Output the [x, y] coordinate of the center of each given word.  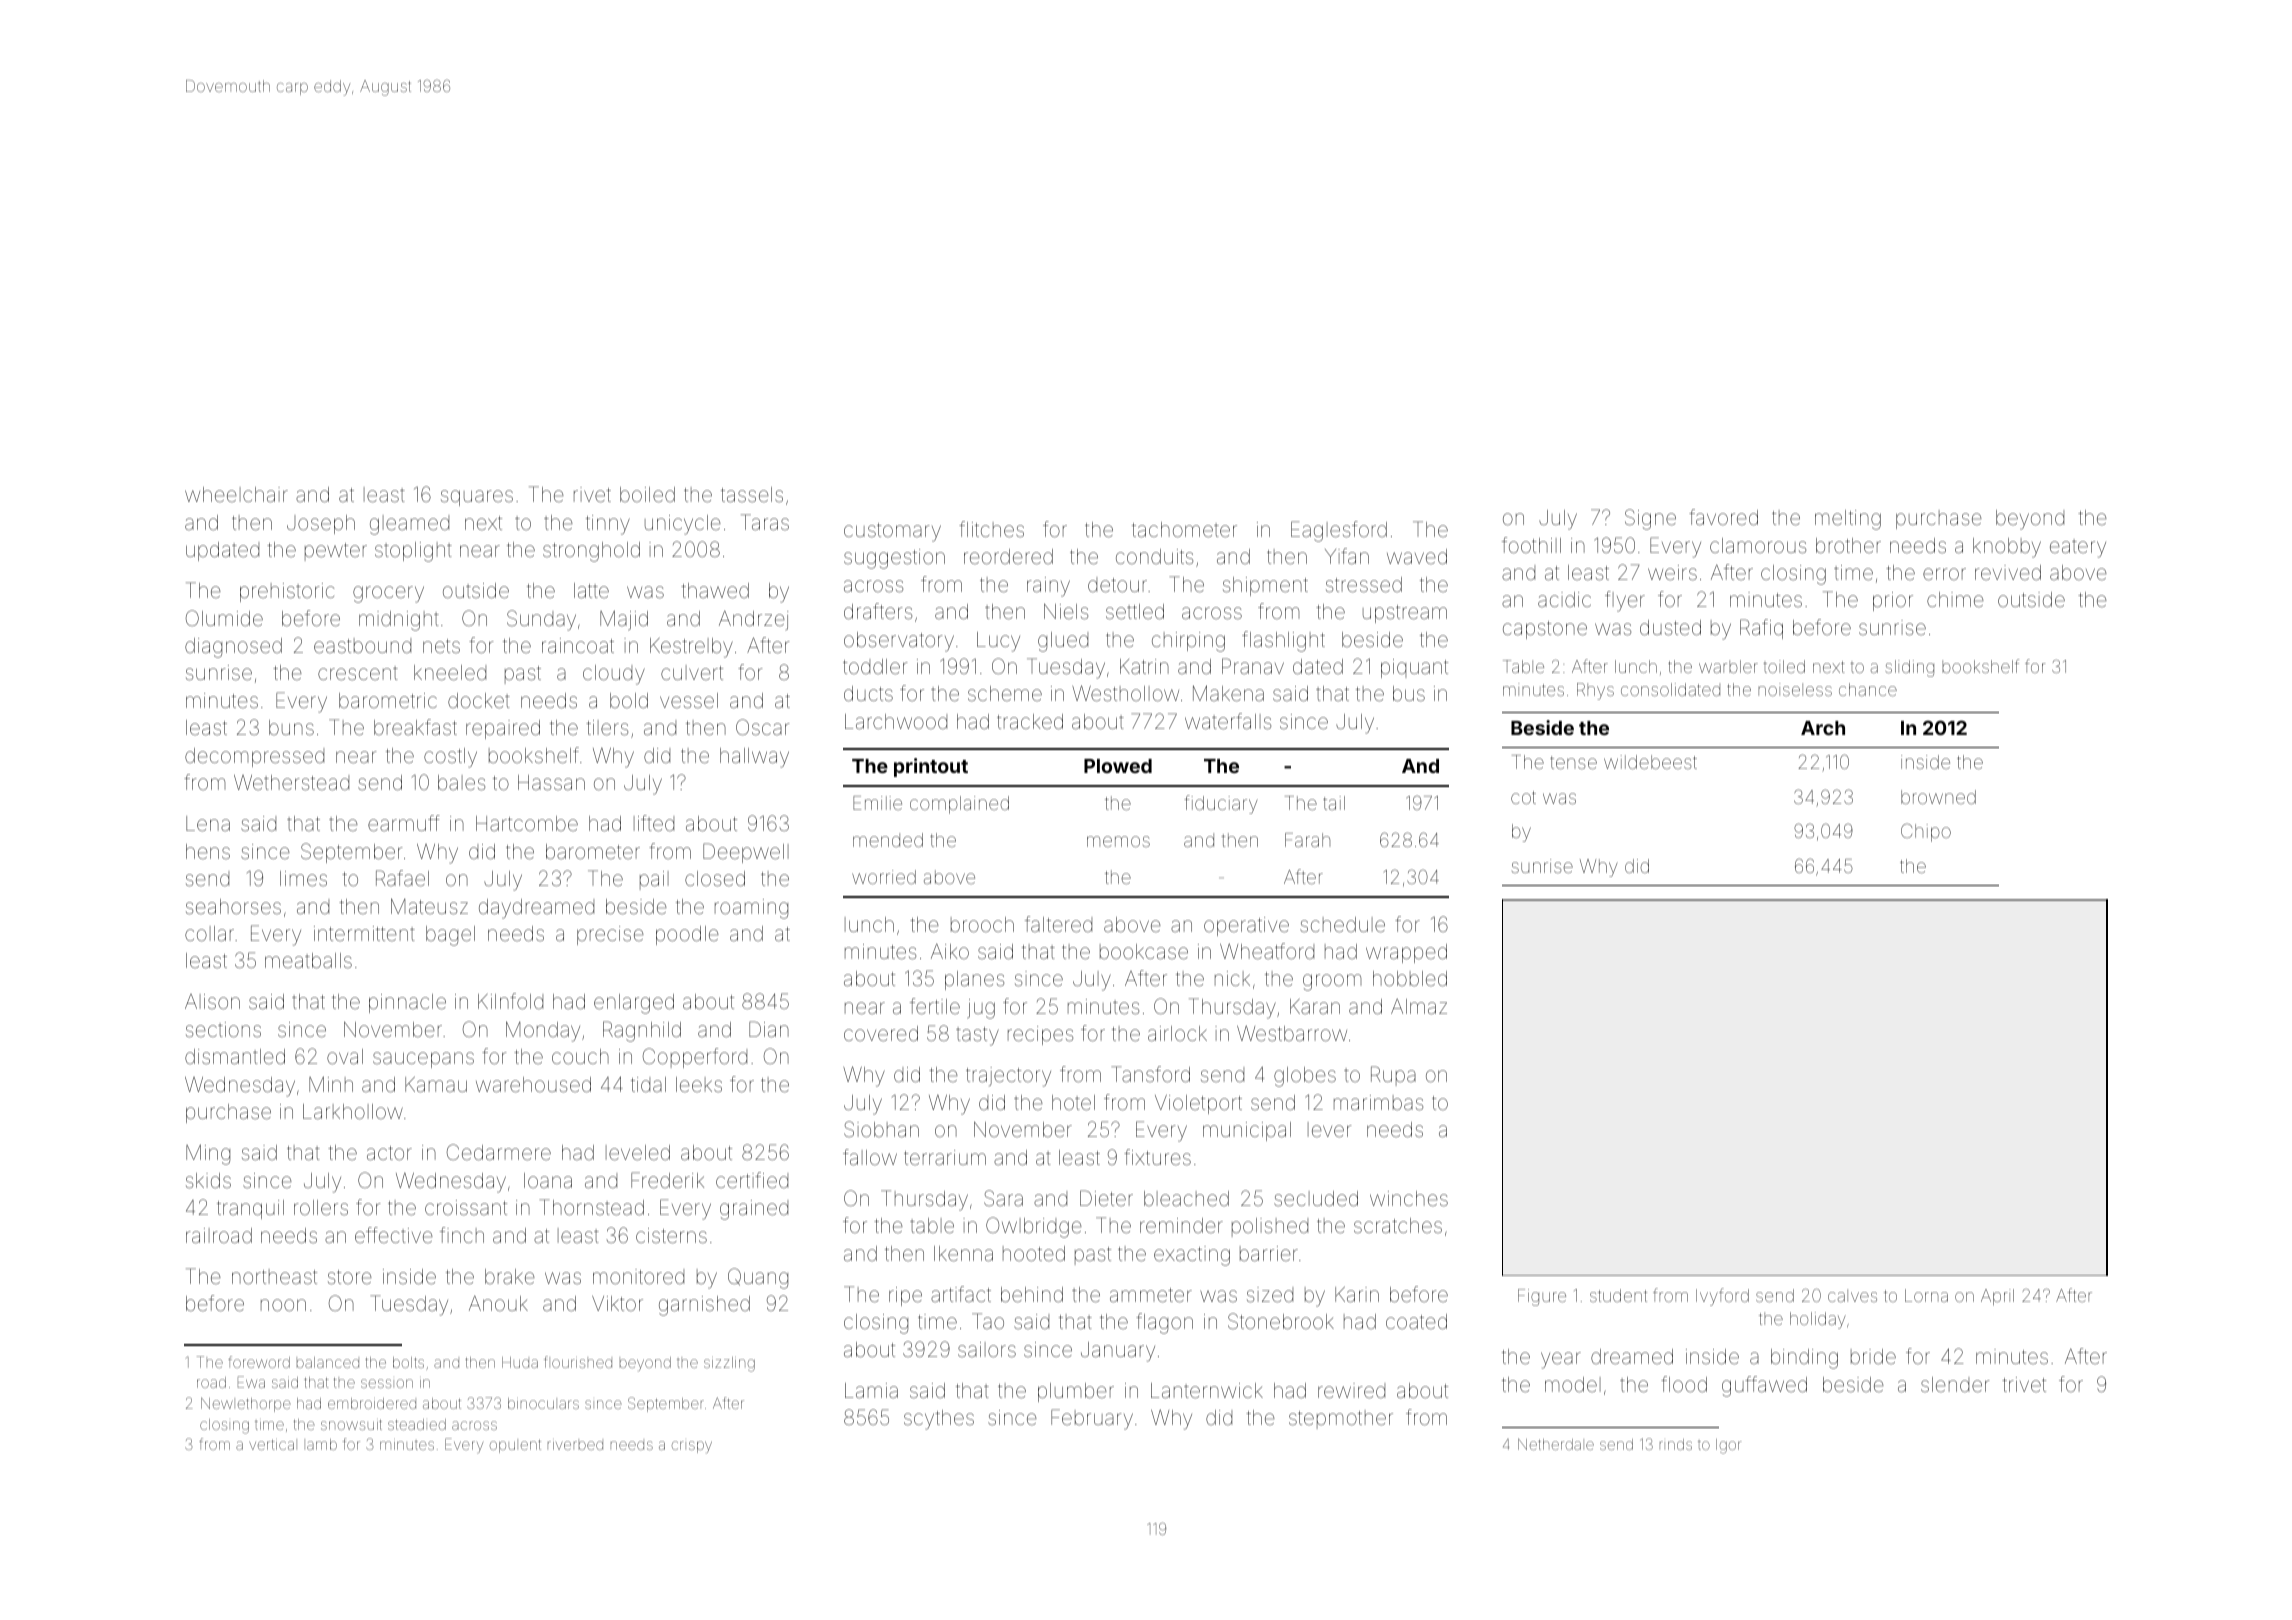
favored [1723, 517]
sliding [1909, 668]
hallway [754, 758]
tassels [752, 494]
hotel [1073, 1102]
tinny [608, 525]
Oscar [762, 727]
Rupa [1393, 1076]
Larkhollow [353, 1111]
